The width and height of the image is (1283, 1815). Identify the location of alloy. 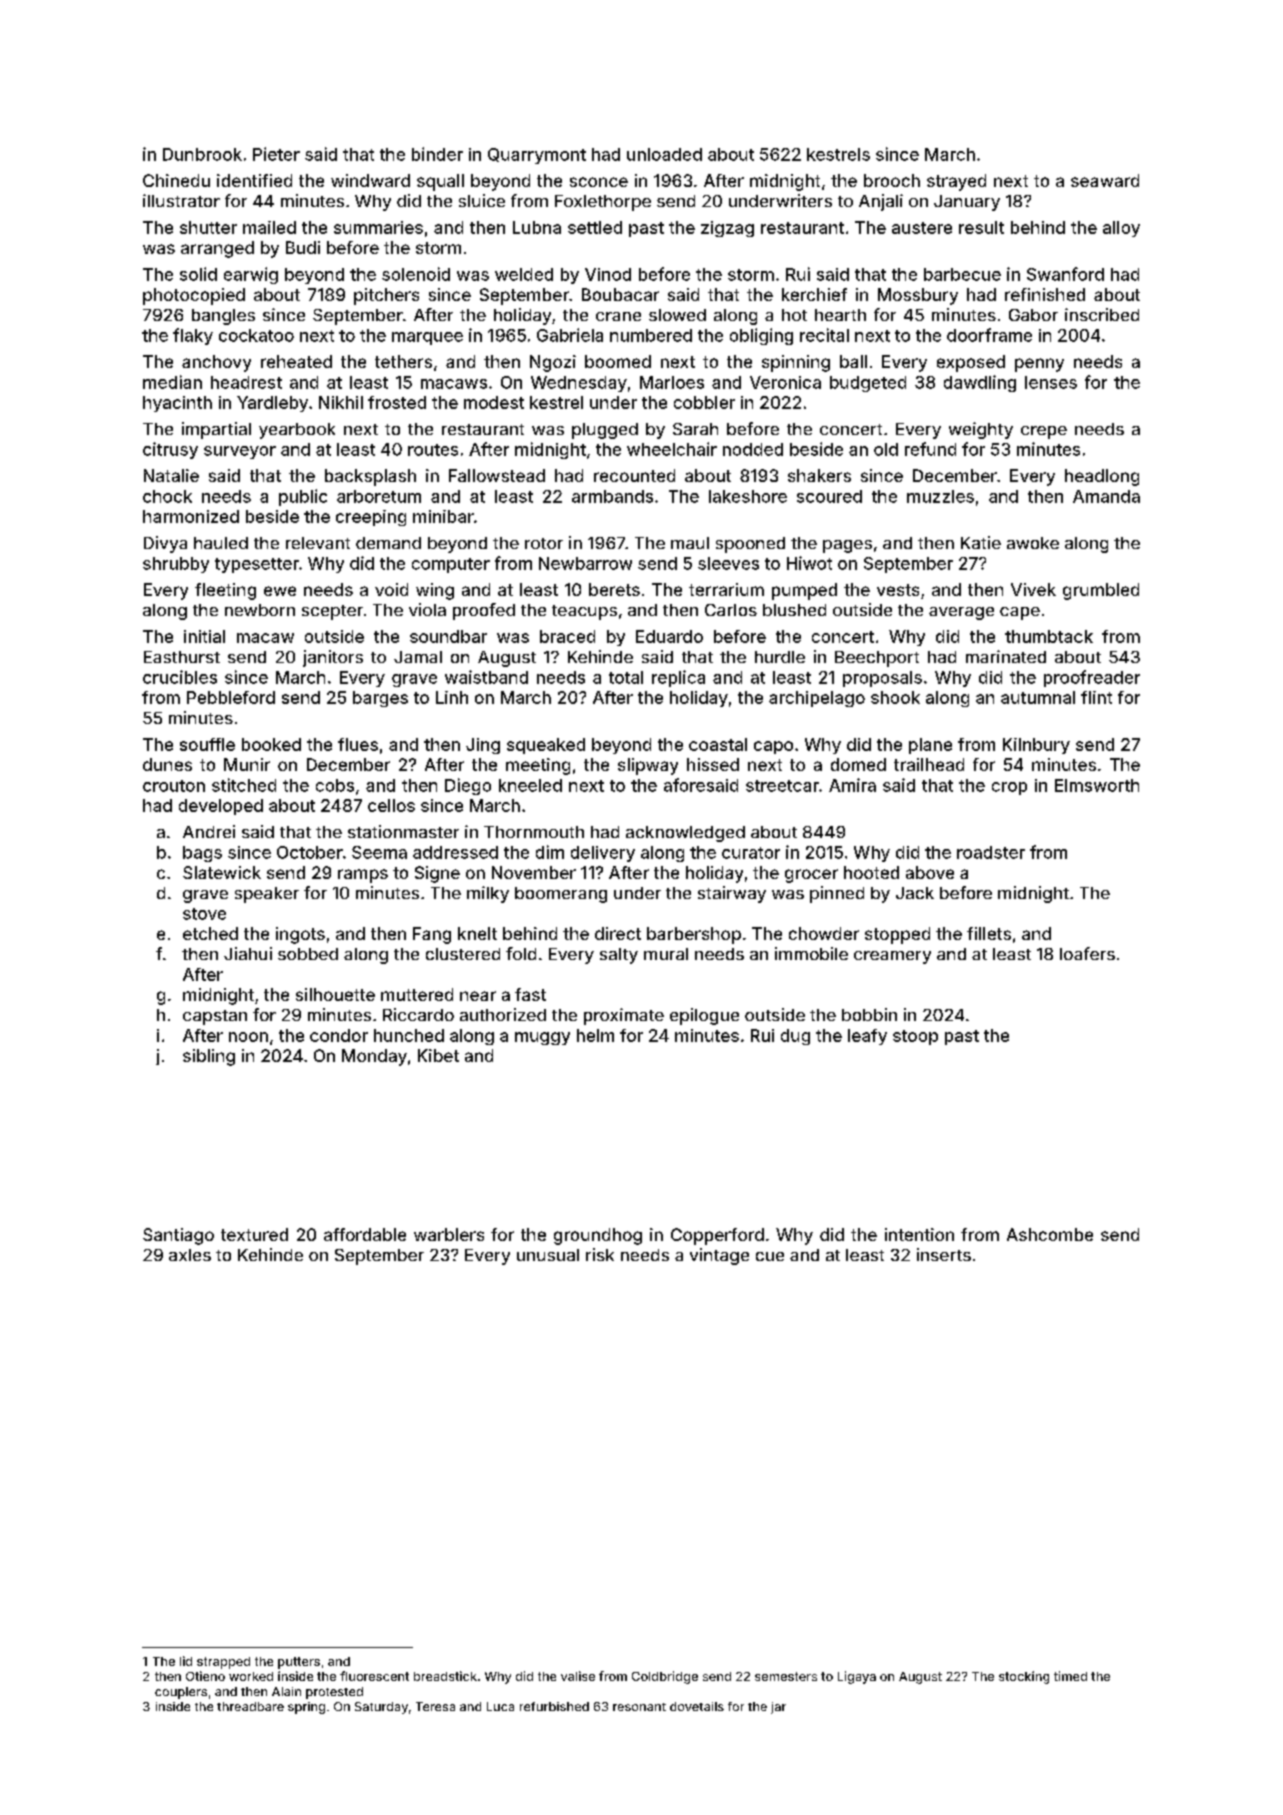
(1121, 229).
